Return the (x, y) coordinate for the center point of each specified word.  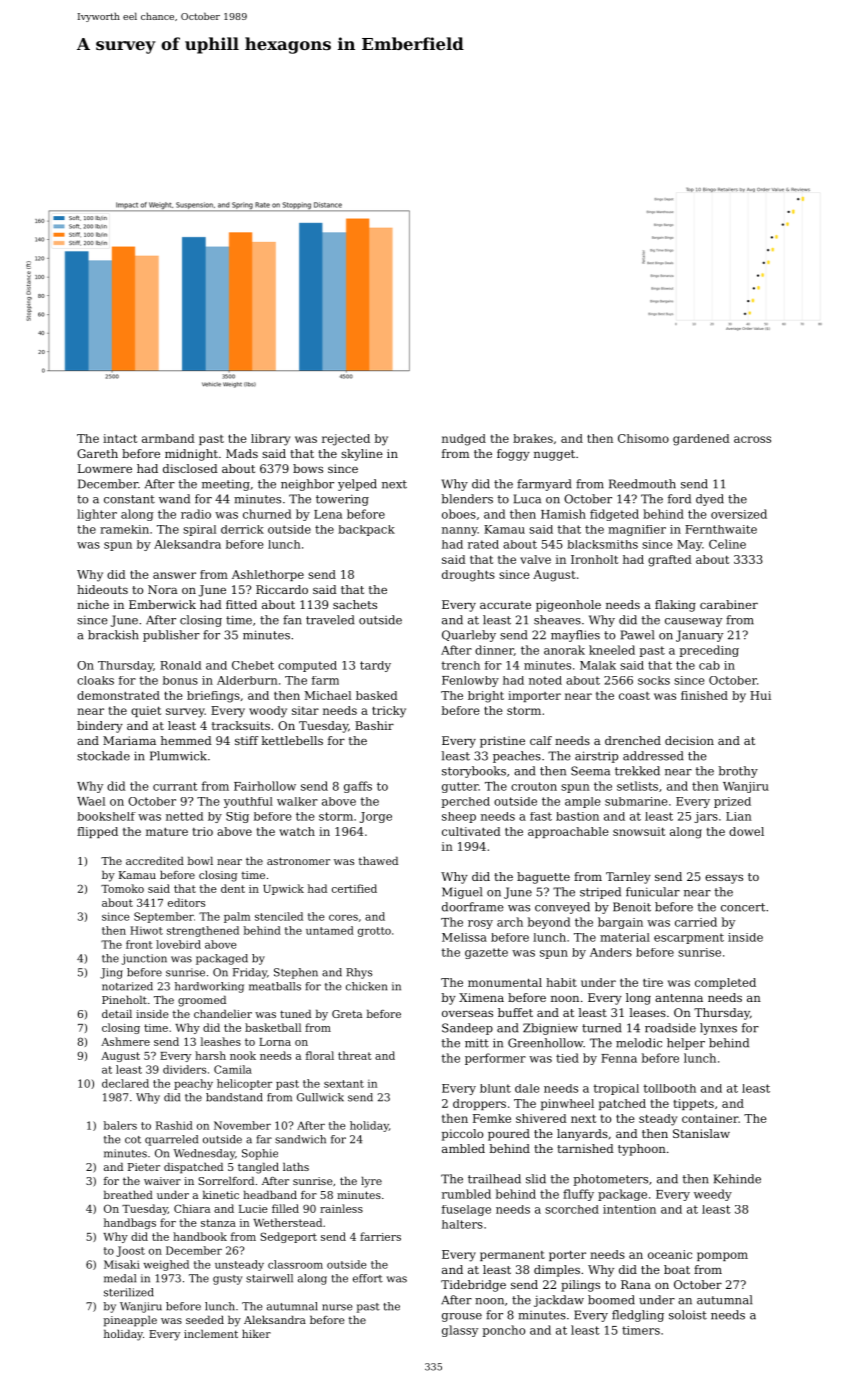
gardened (701, 440)
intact (120, 438)
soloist (688, 1315)
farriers (380, 1236)
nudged (464, 440)
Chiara (192, 1208)
